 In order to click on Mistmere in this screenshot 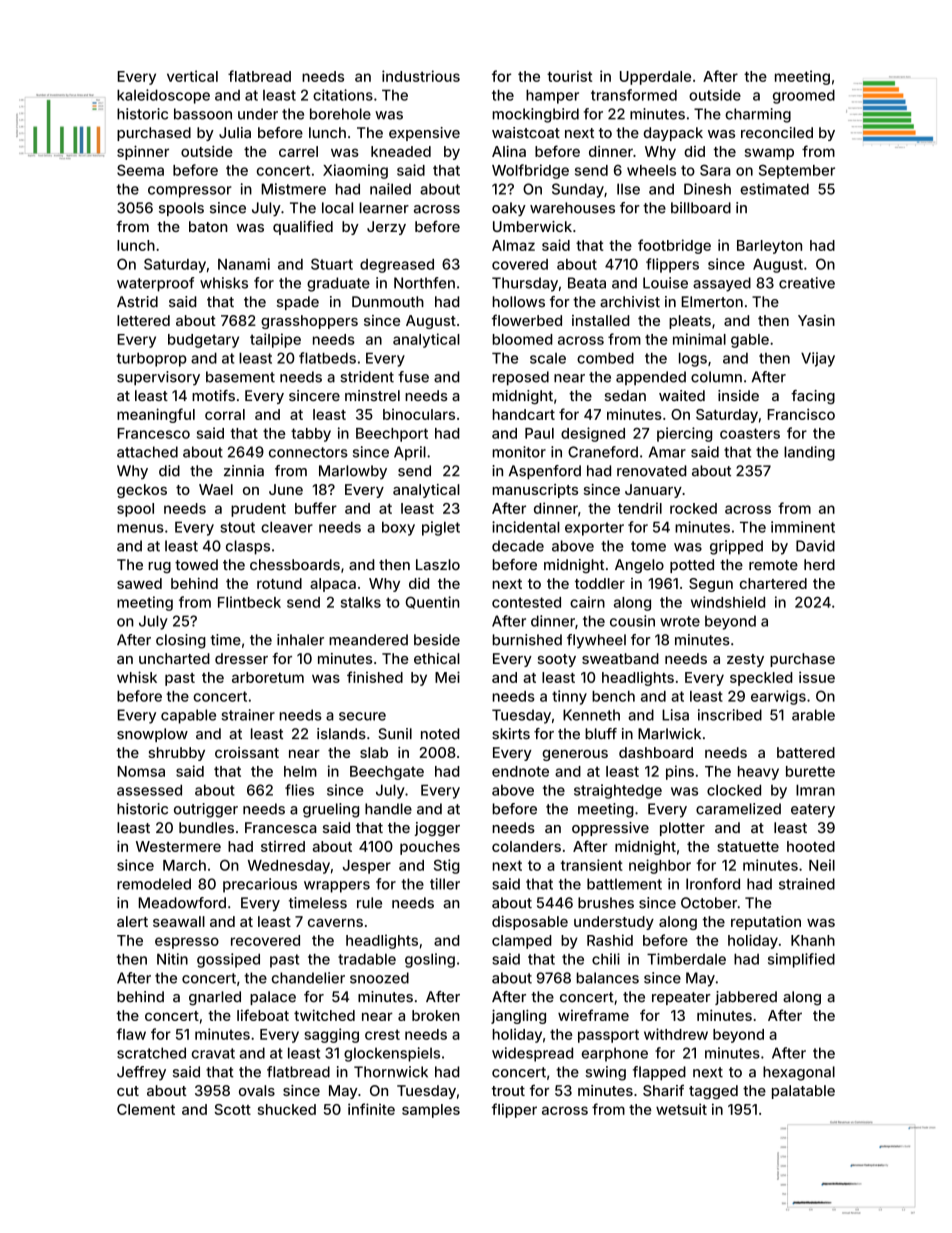, I will do `click(294, 189)`.
